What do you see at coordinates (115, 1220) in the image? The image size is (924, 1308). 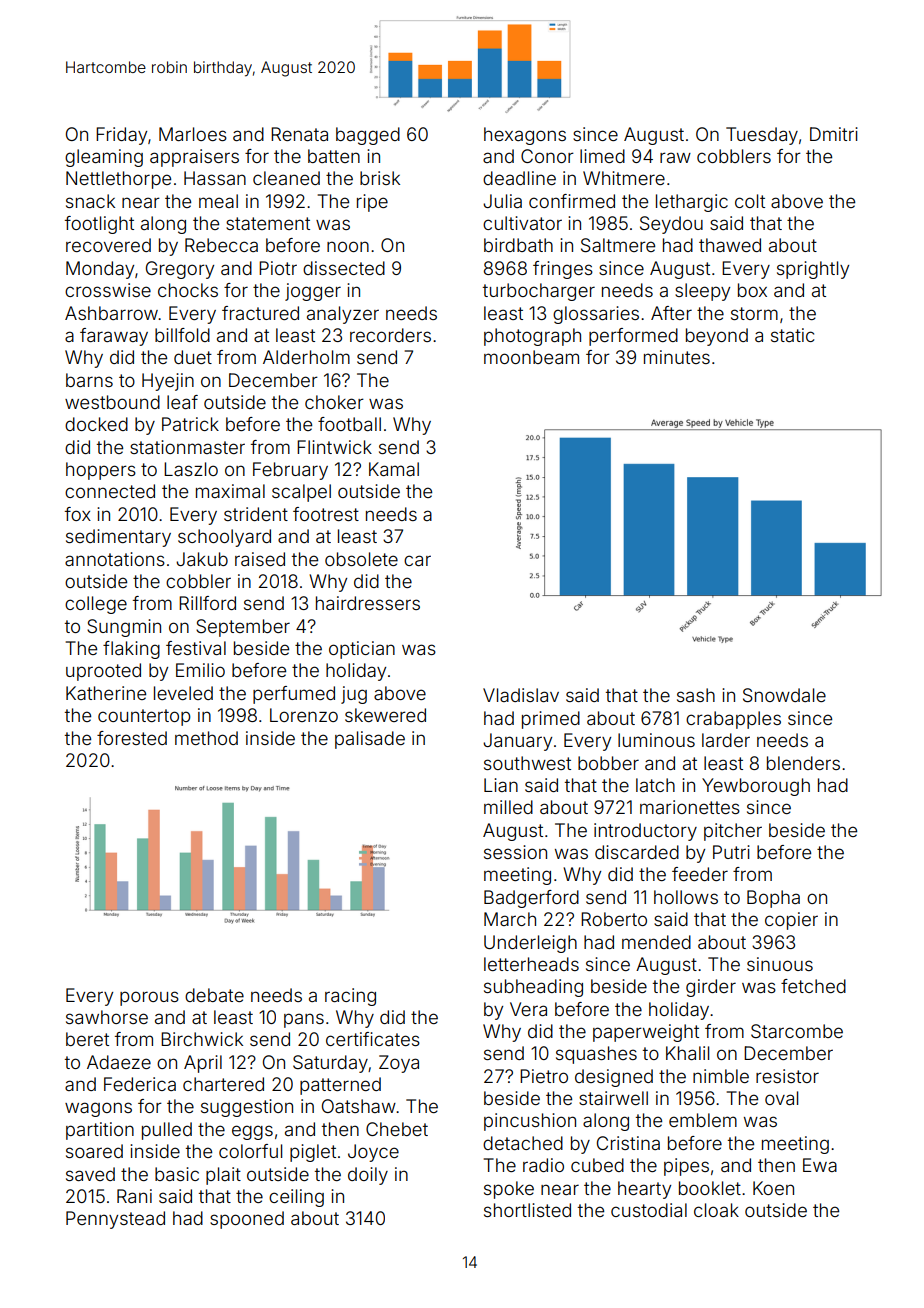 I see `Pennystead` at bounding box center [115, 1220].
